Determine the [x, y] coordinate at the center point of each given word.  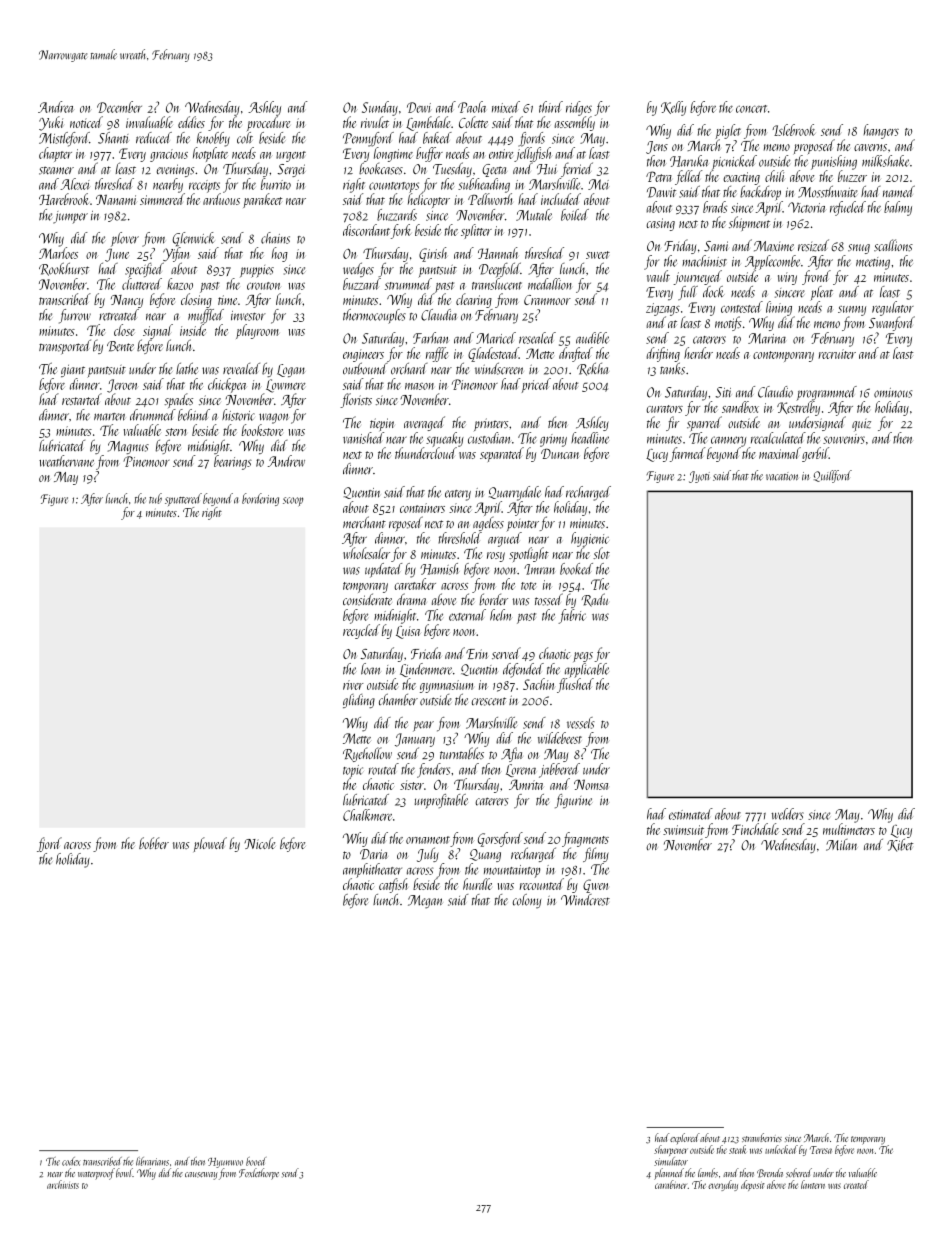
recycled [361, 631]
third [551, 107]
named [899, 191]
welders [787, 814]
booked [576, 569]
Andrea [56, 107]
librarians [152, 1161]
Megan [425, 902]
